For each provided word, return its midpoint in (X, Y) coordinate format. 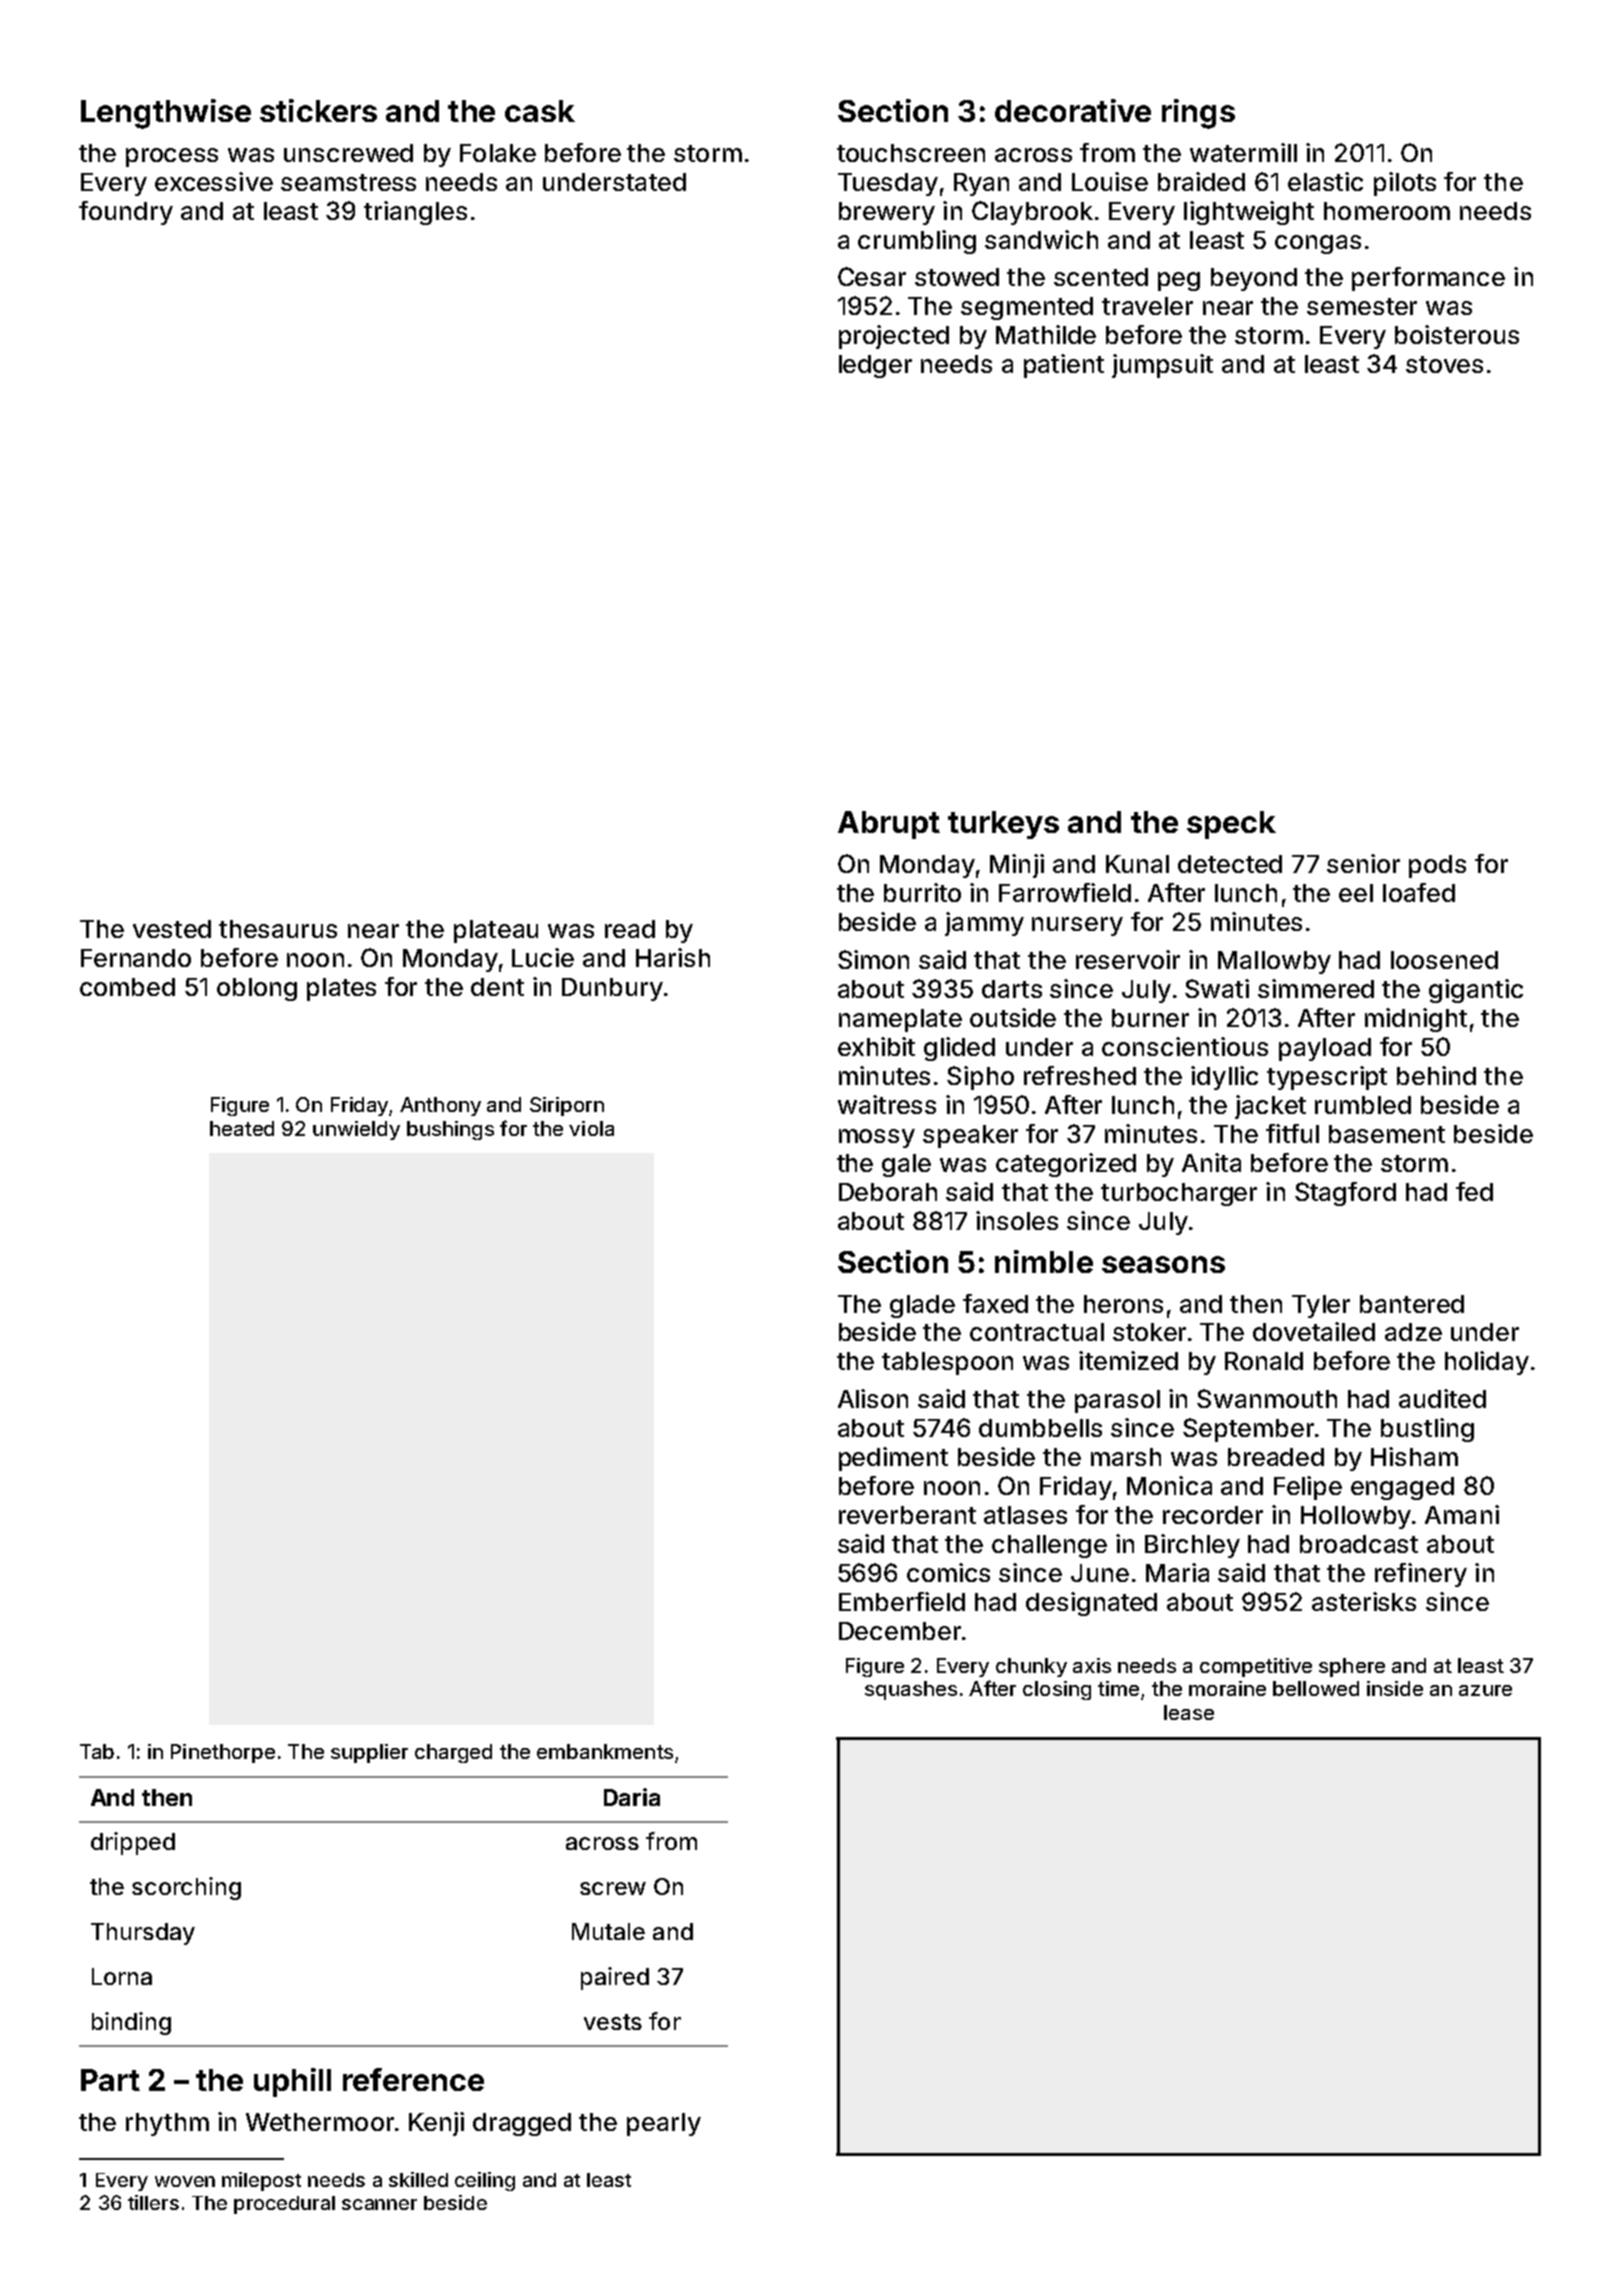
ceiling (485, 2181)
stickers (318, 110)
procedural (284, 2205)
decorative (1073, 110)
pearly (664, 2124)
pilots (1405, 184)
